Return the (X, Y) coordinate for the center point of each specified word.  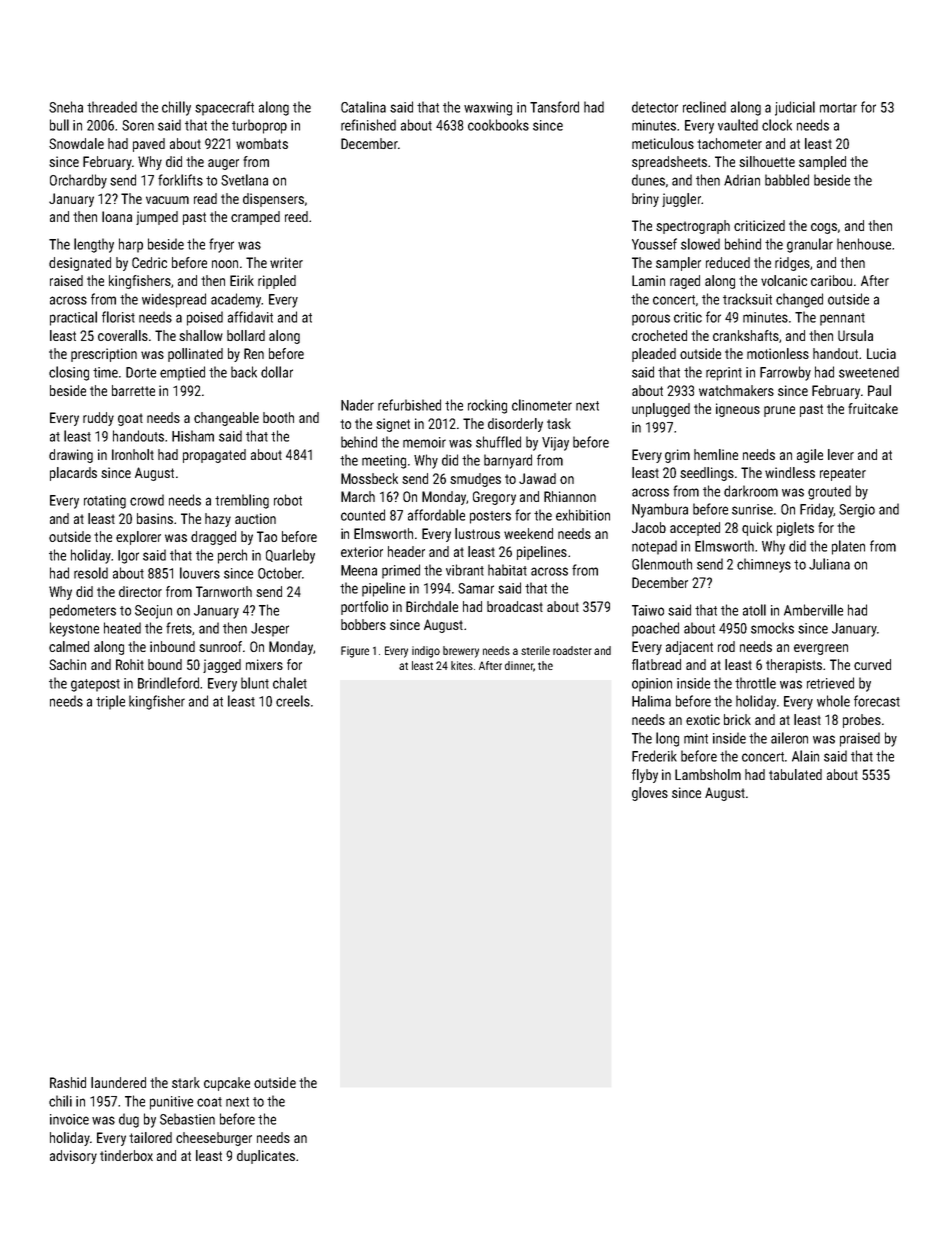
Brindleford (168, 683)
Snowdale (76, 143)
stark (186, 1082)
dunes (648, 180)
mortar (838, 108)
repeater (843, 474)
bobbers (363, 624)
